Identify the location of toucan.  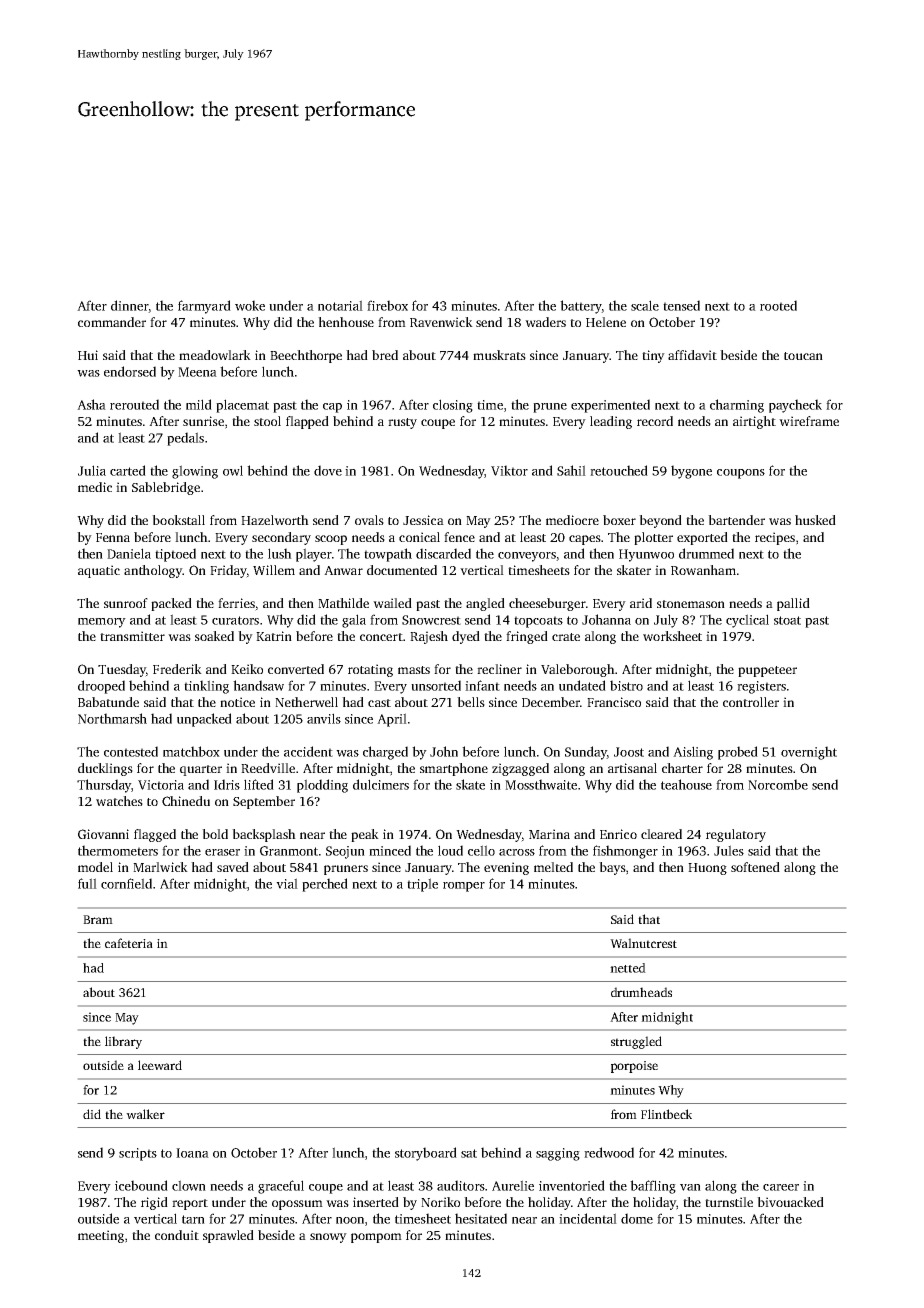
(803, 356).
